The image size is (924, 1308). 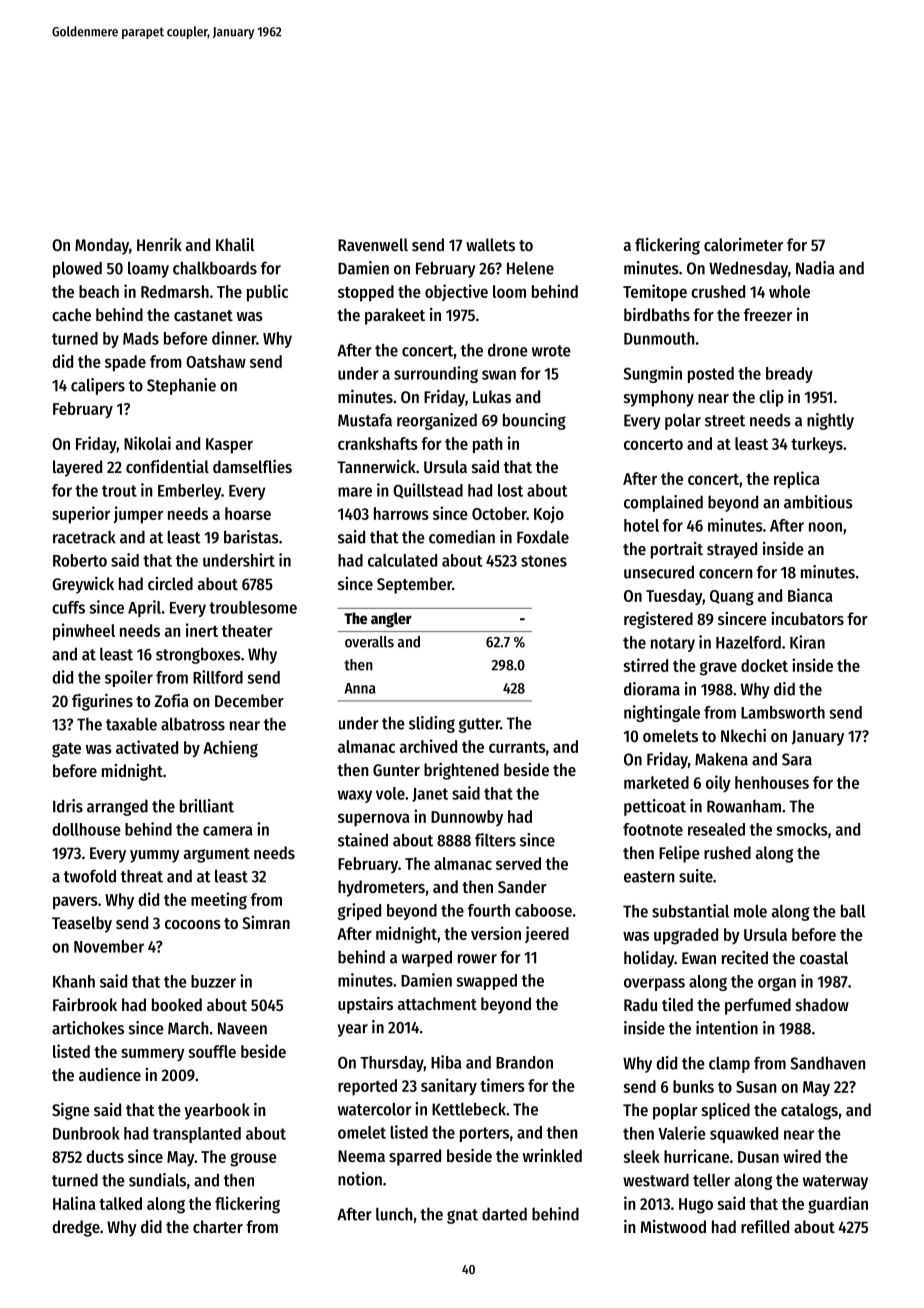 I want to click on Kiran, so click(x=807, y=642).
